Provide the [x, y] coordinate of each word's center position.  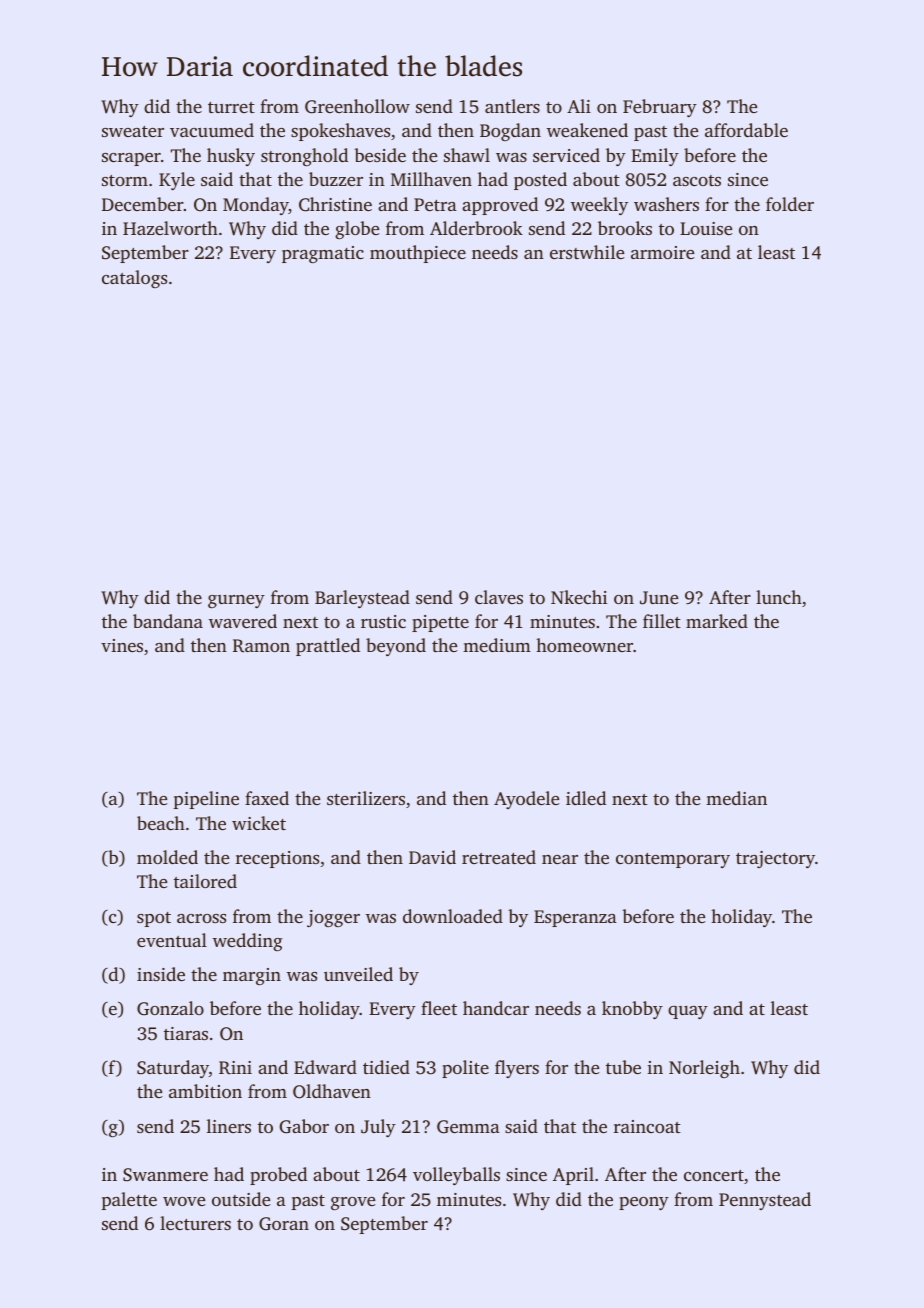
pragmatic [323, 254]
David [432, 857]
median [736, 798]
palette [129, 1201]
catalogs [134, 279]
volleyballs [456, 1176]
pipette [440, 623]
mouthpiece [418, 254]
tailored [205, 881]
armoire [662, 252]
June [659, 598]
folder [790, 204]
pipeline [206, 800]
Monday [256, 206]
